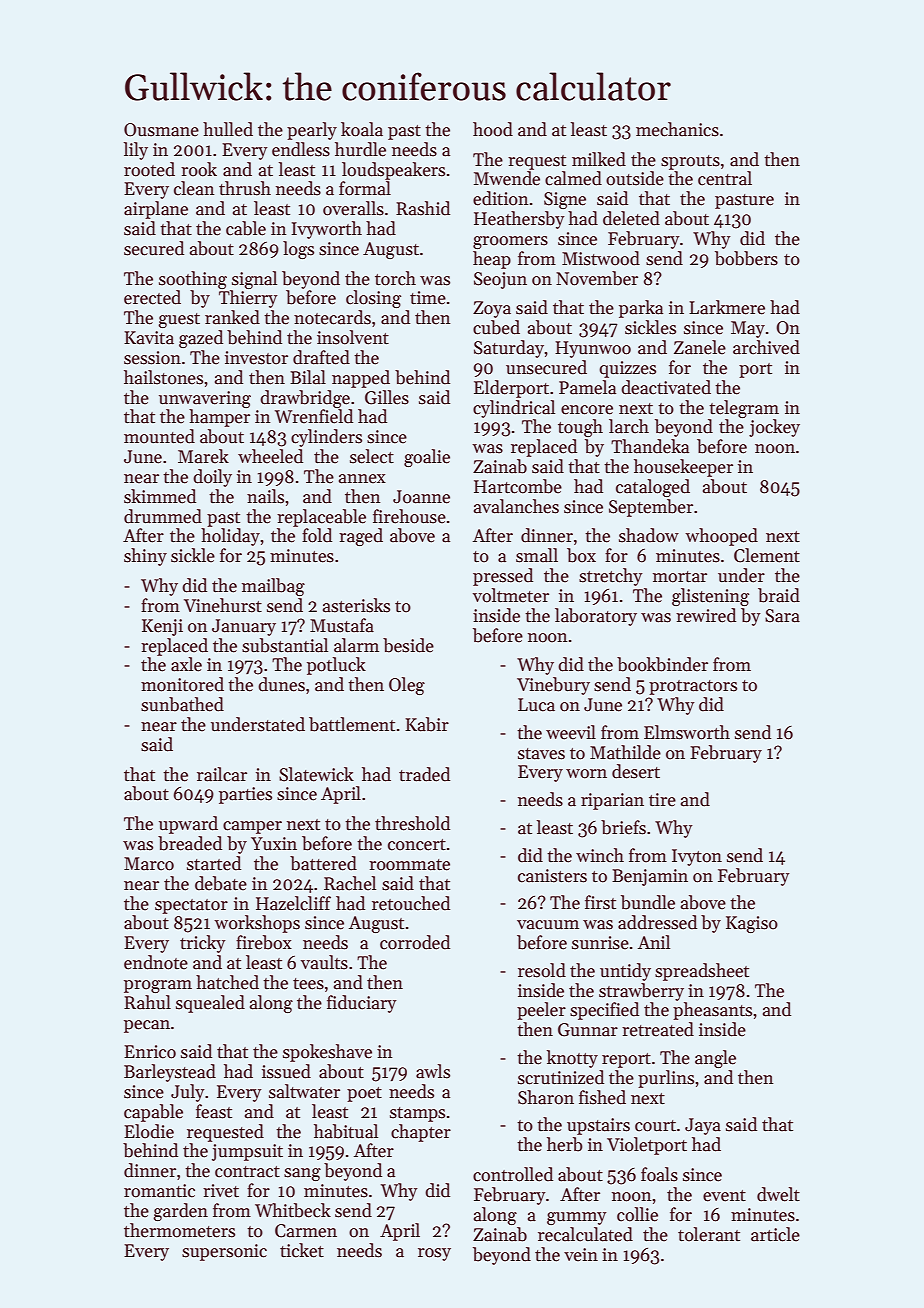 The image size is (924, 1308). What do you see at coordinates (136, 151) in the screenshot?
I see `lily` at bounding box center [136, 151].
